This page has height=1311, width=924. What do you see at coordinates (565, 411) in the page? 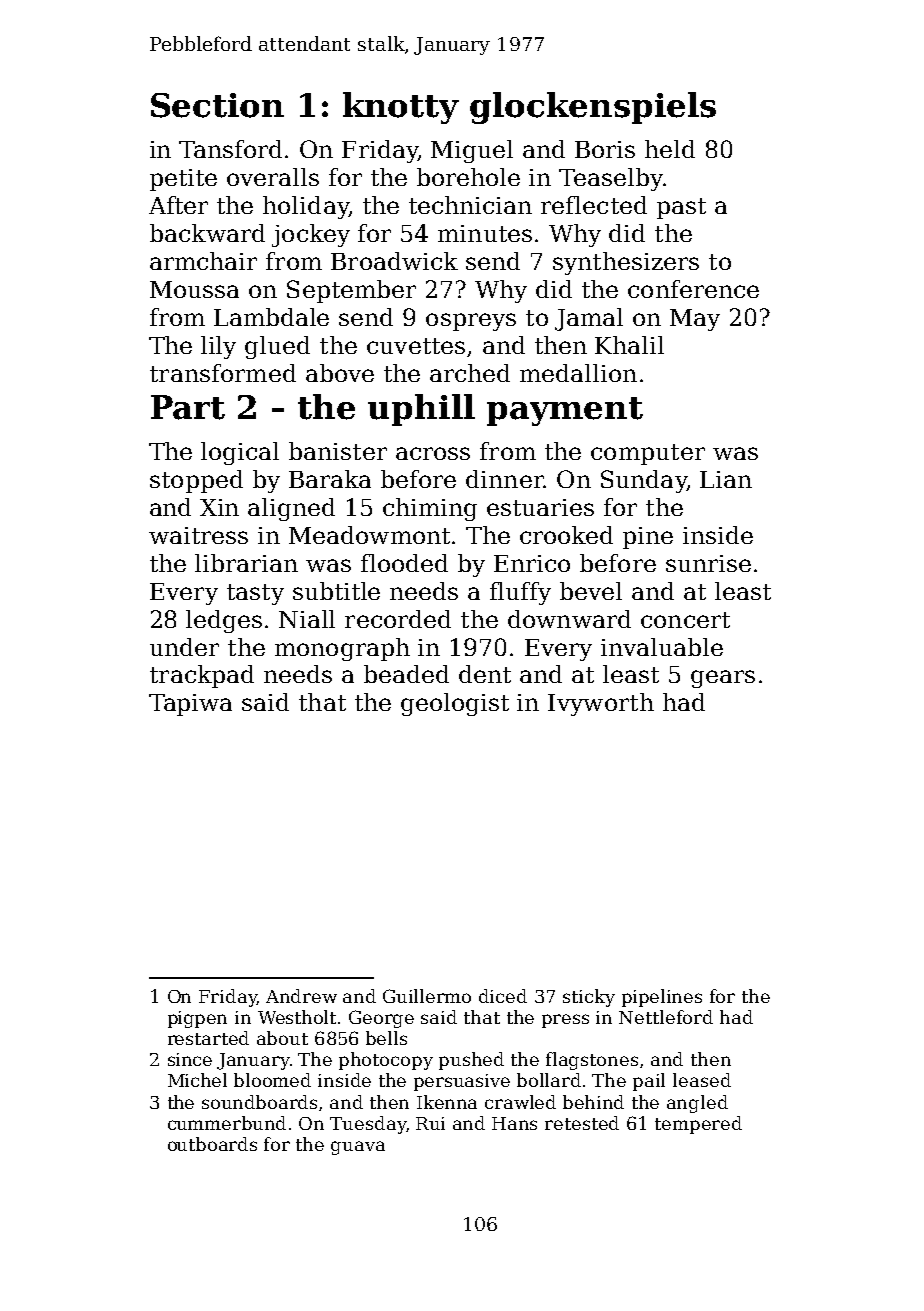
I see `payment` at bounding box center [565, 411].
